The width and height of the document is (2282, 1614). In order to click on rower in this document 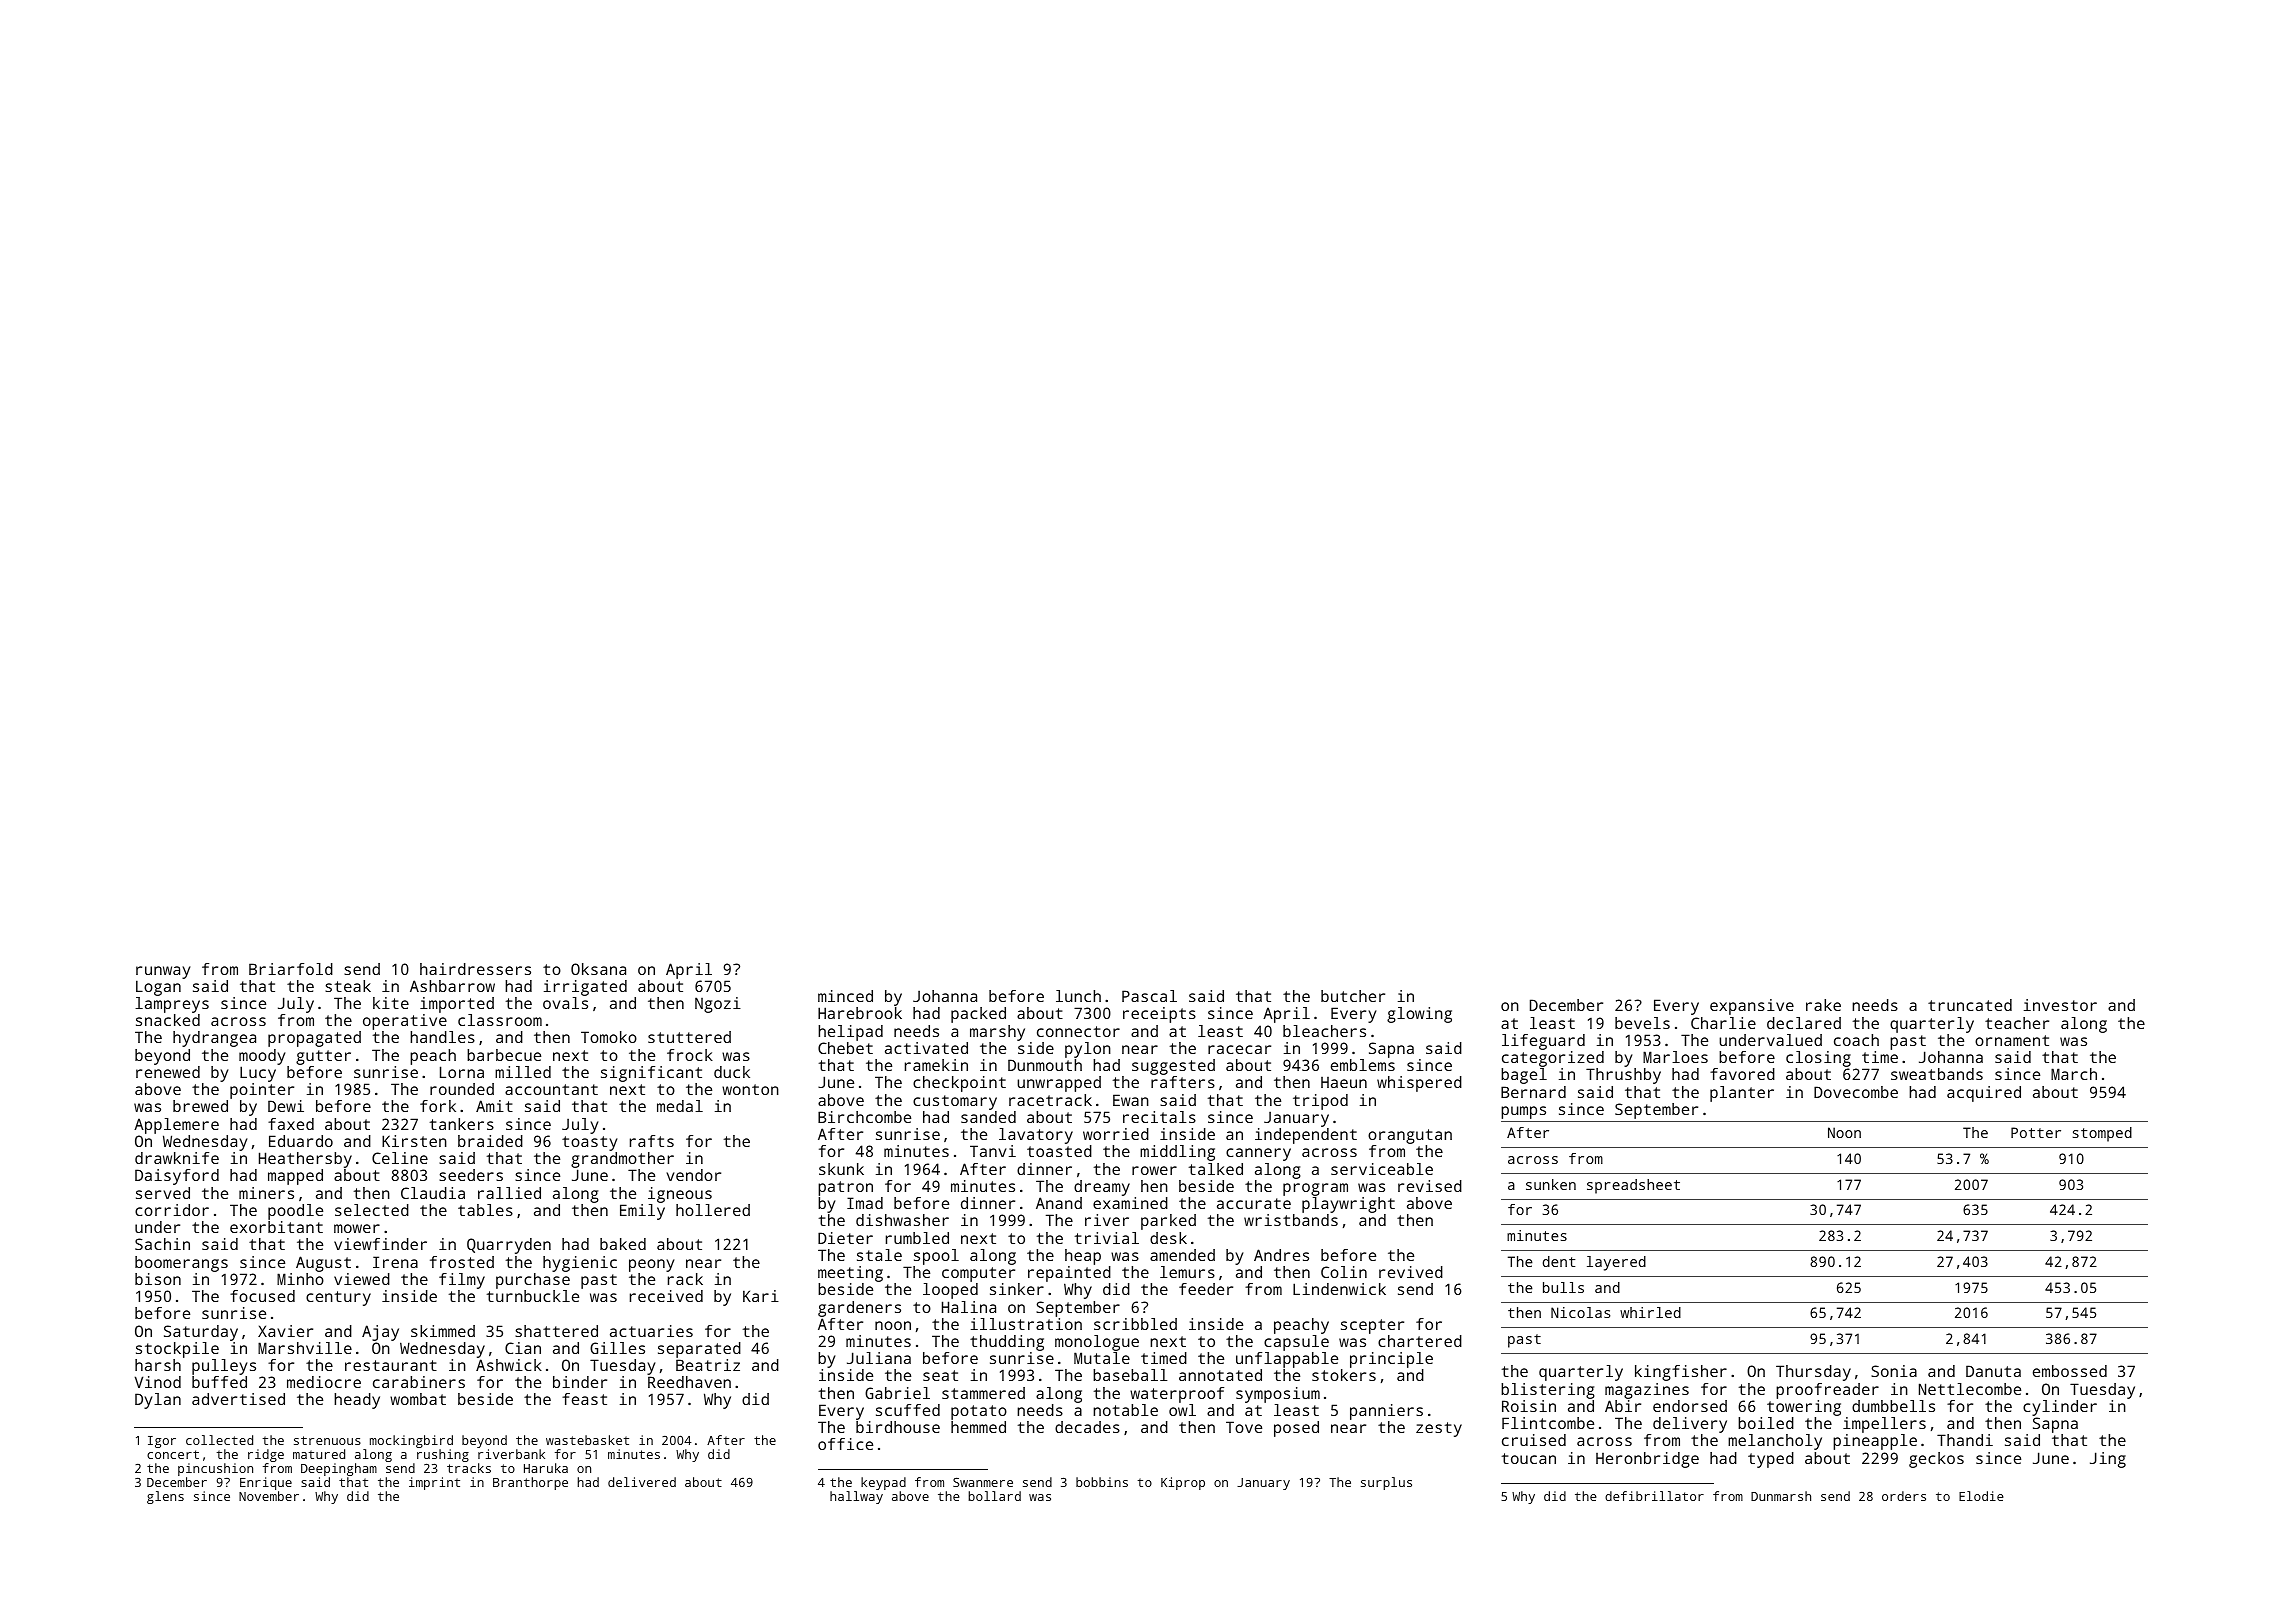, I will do `click(1154, 1170)`.
